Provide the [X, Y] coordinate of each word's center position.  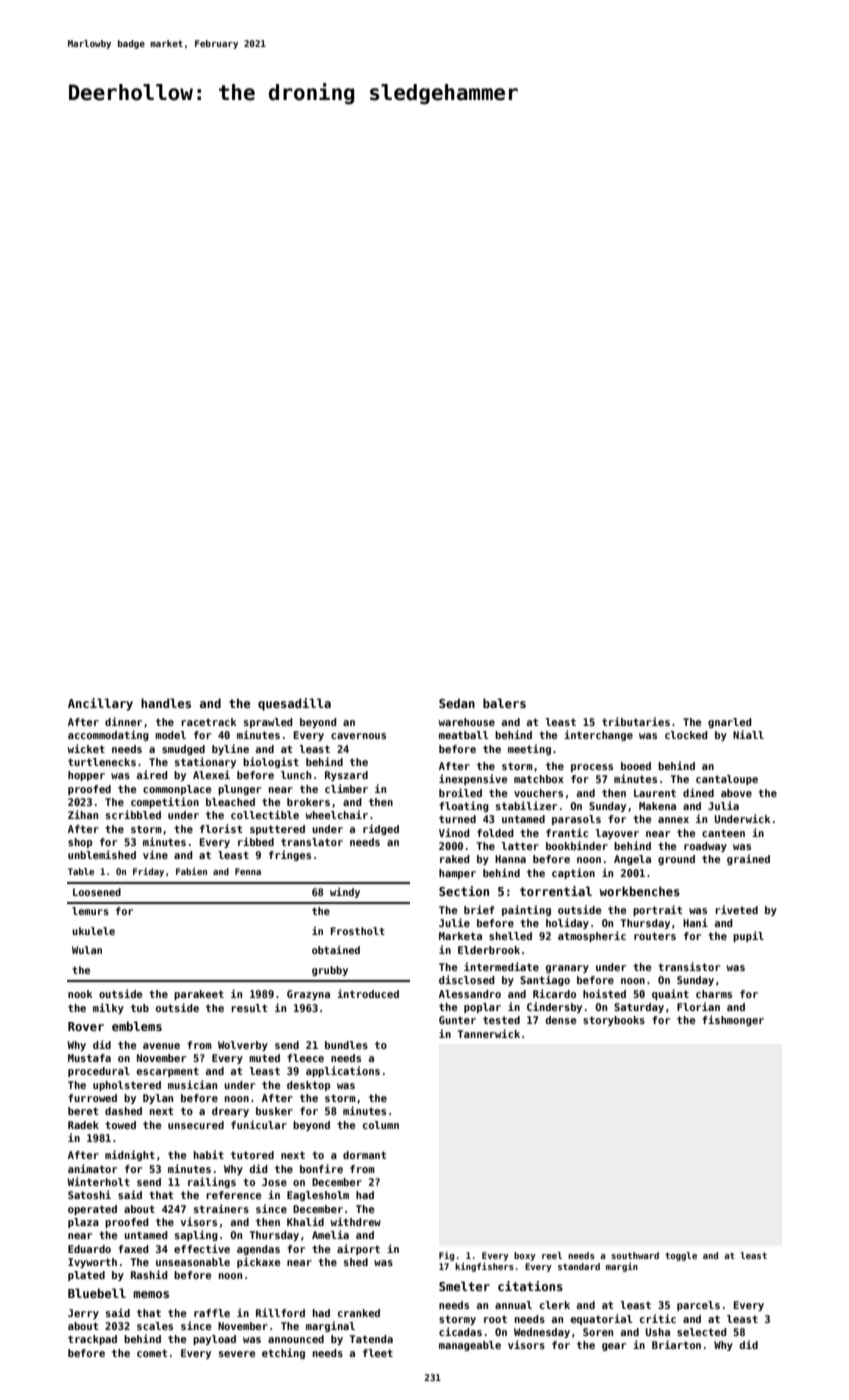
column [381, 1125]
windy [345, 892]
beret [83, 1111]
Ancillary [100, 704]
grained [748, 859]
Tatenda [371, 1339]
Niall [748, 734]
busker [274, 1111]
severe [237, 1354]
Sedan [457, 703]
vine [155, 854]
